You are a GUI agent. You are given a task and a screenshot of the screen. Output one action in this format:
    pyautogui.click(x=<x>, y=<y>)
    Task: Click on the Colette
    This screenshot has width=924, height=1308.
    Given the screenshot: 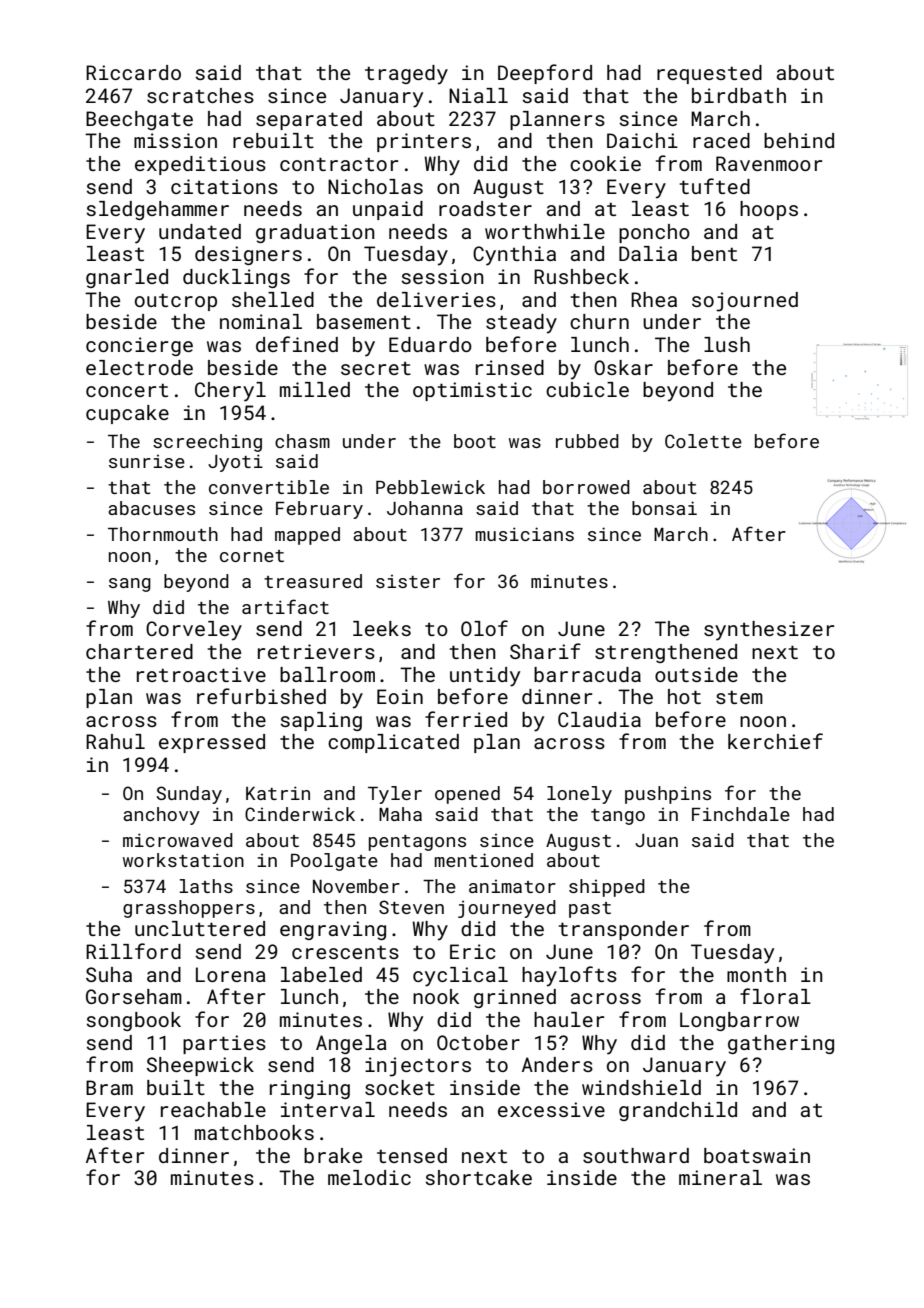 What is the action you would take?
    pyautogui.click(x=703, y=441)
